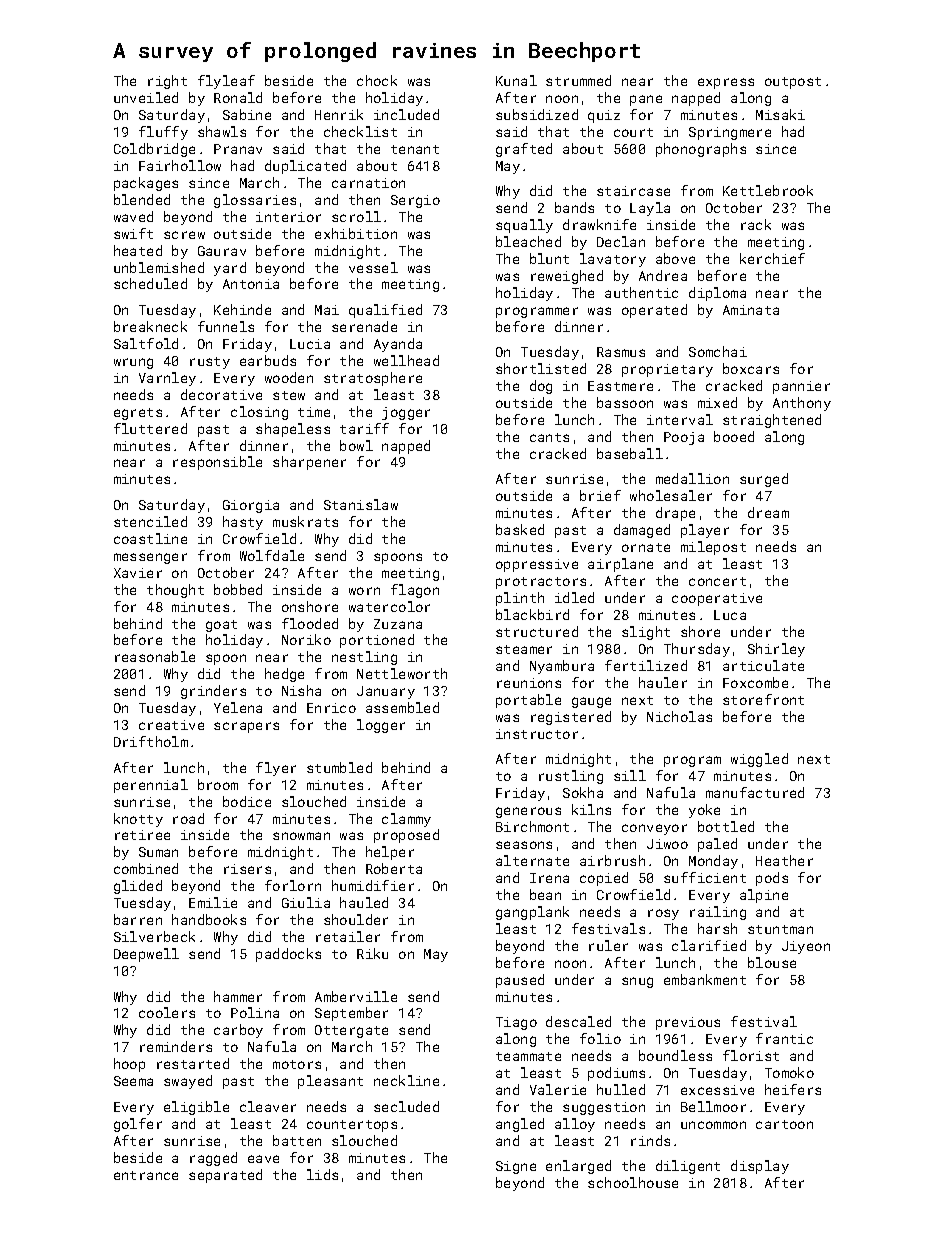  I want to click on Sergio, so click(415, 201).
